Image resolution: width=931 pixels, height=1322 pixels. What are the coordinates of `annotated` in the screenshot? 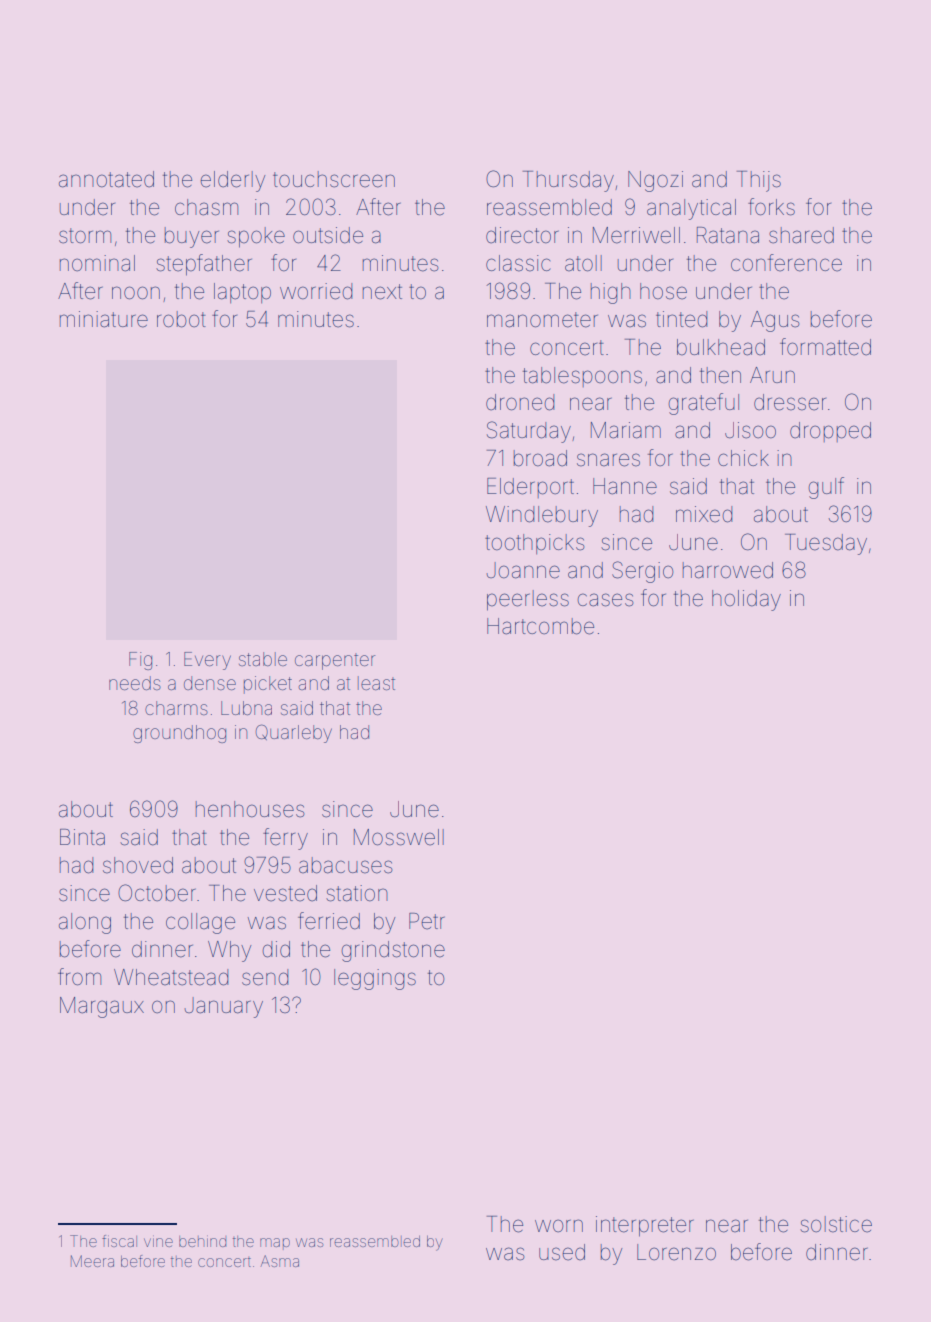 It's located at (106, 179).
